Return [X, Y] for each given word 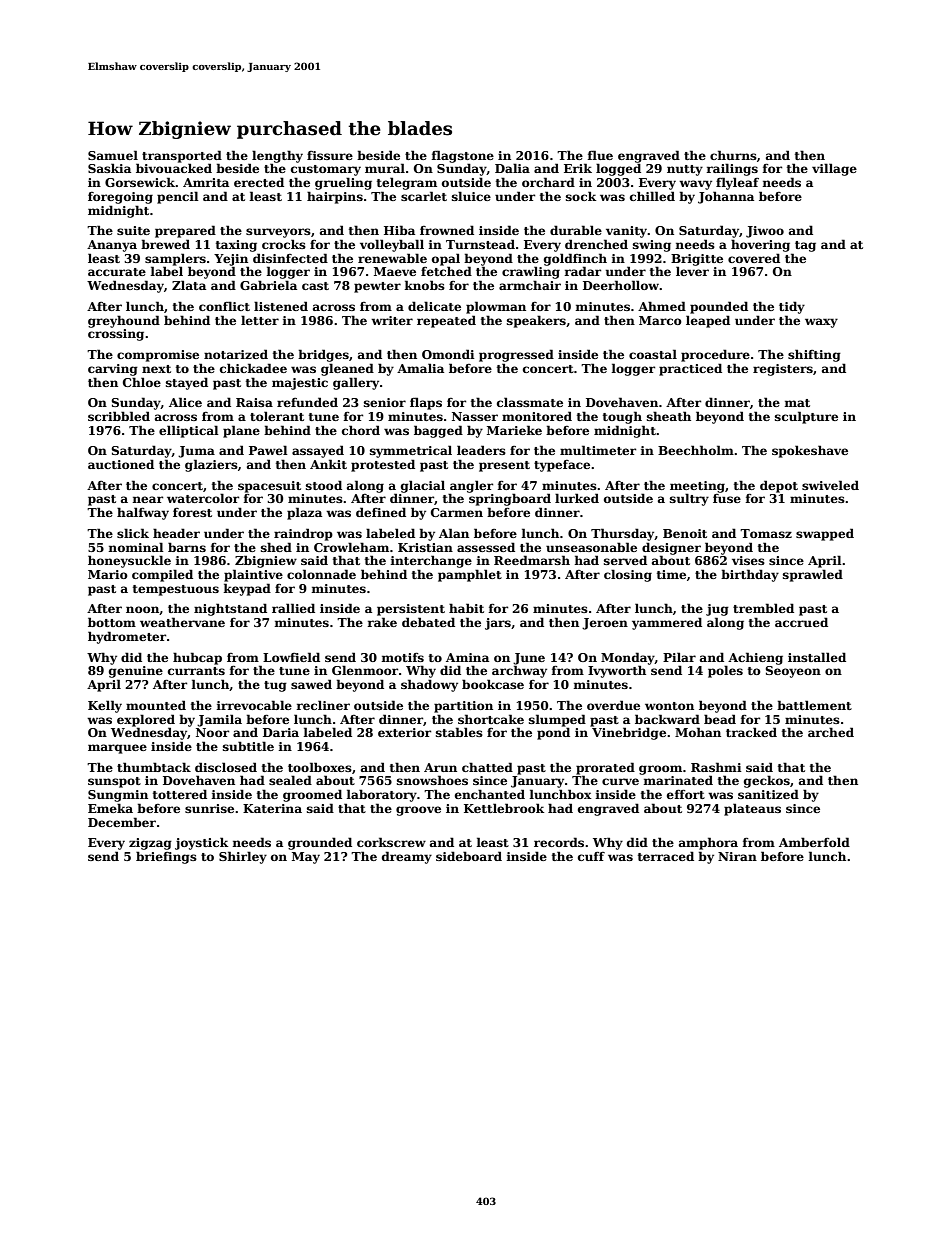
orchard [548, 182]
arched [831, 732]
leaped [708, 321]
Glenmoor [365, 670]
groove [418, 811]
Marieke [514, 430]
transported [182, 156]
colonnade [321, 574]
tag [805, 246]
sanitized [768, 794]
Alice [185, 402]
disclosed [226, 767]
